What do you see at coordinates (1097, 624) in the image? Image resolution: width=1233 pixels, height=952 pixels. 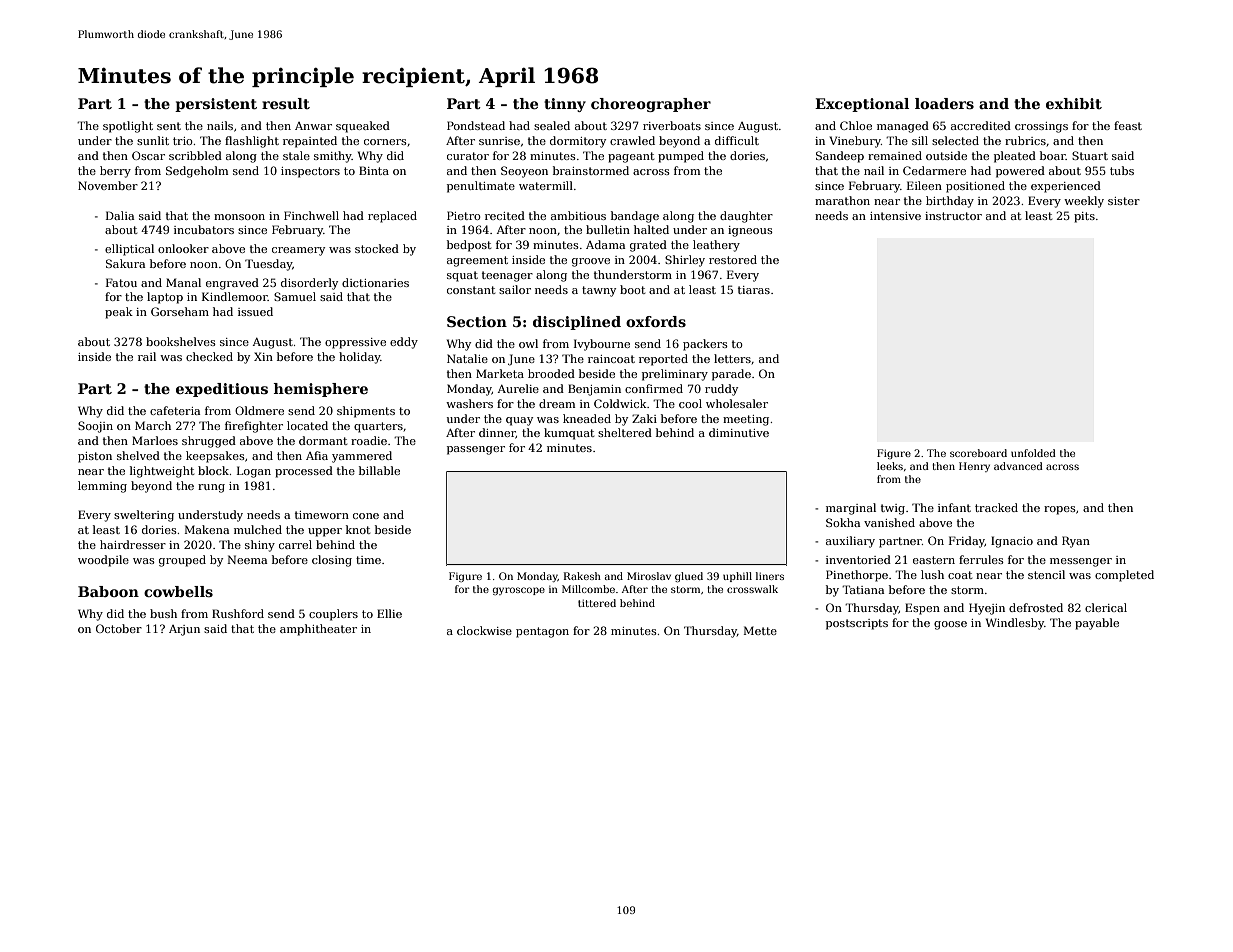 I see `payable` at bounding box center [1097, 624].
